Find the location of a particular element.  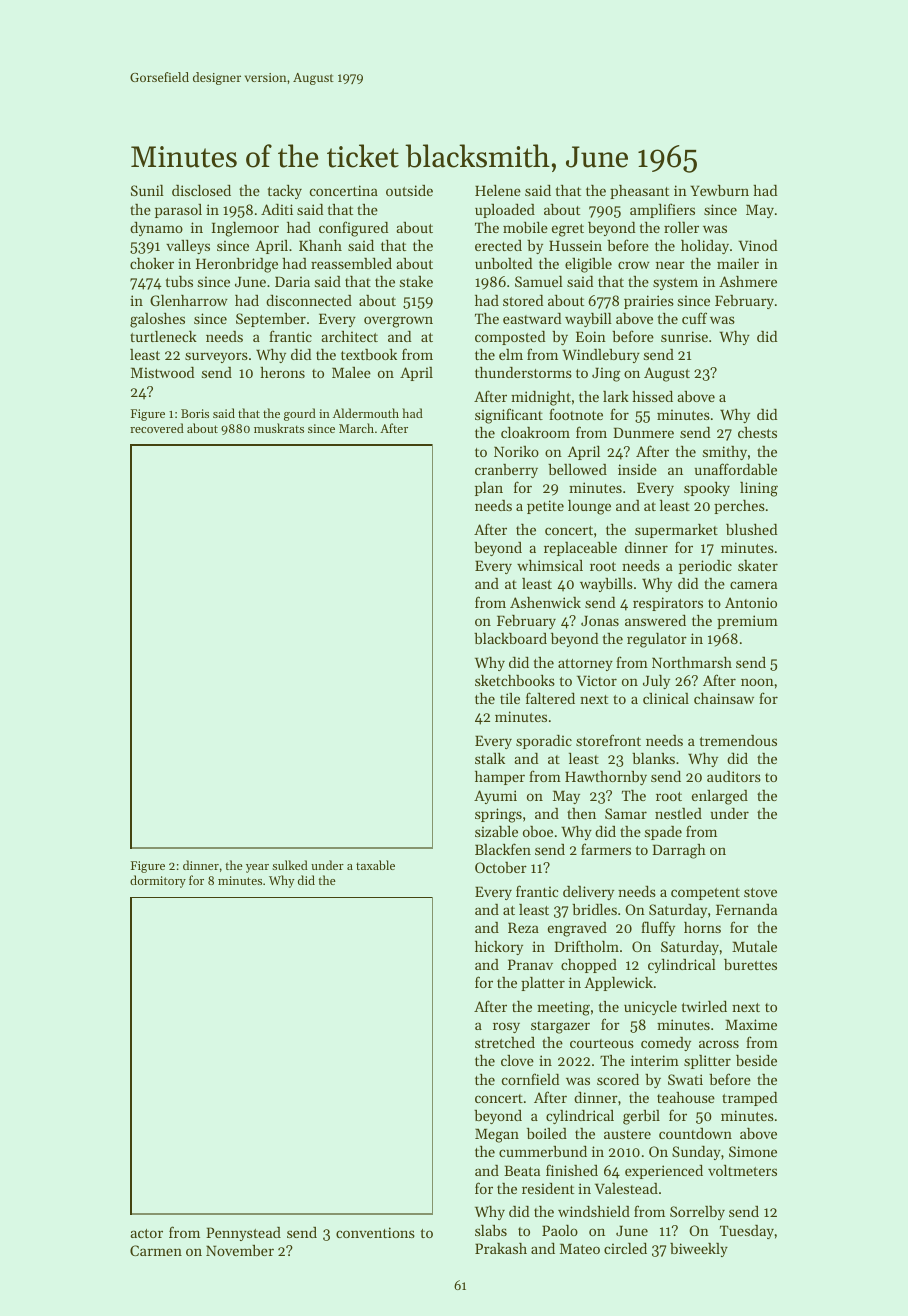

enlarged is located at coordinates (720, 797).
